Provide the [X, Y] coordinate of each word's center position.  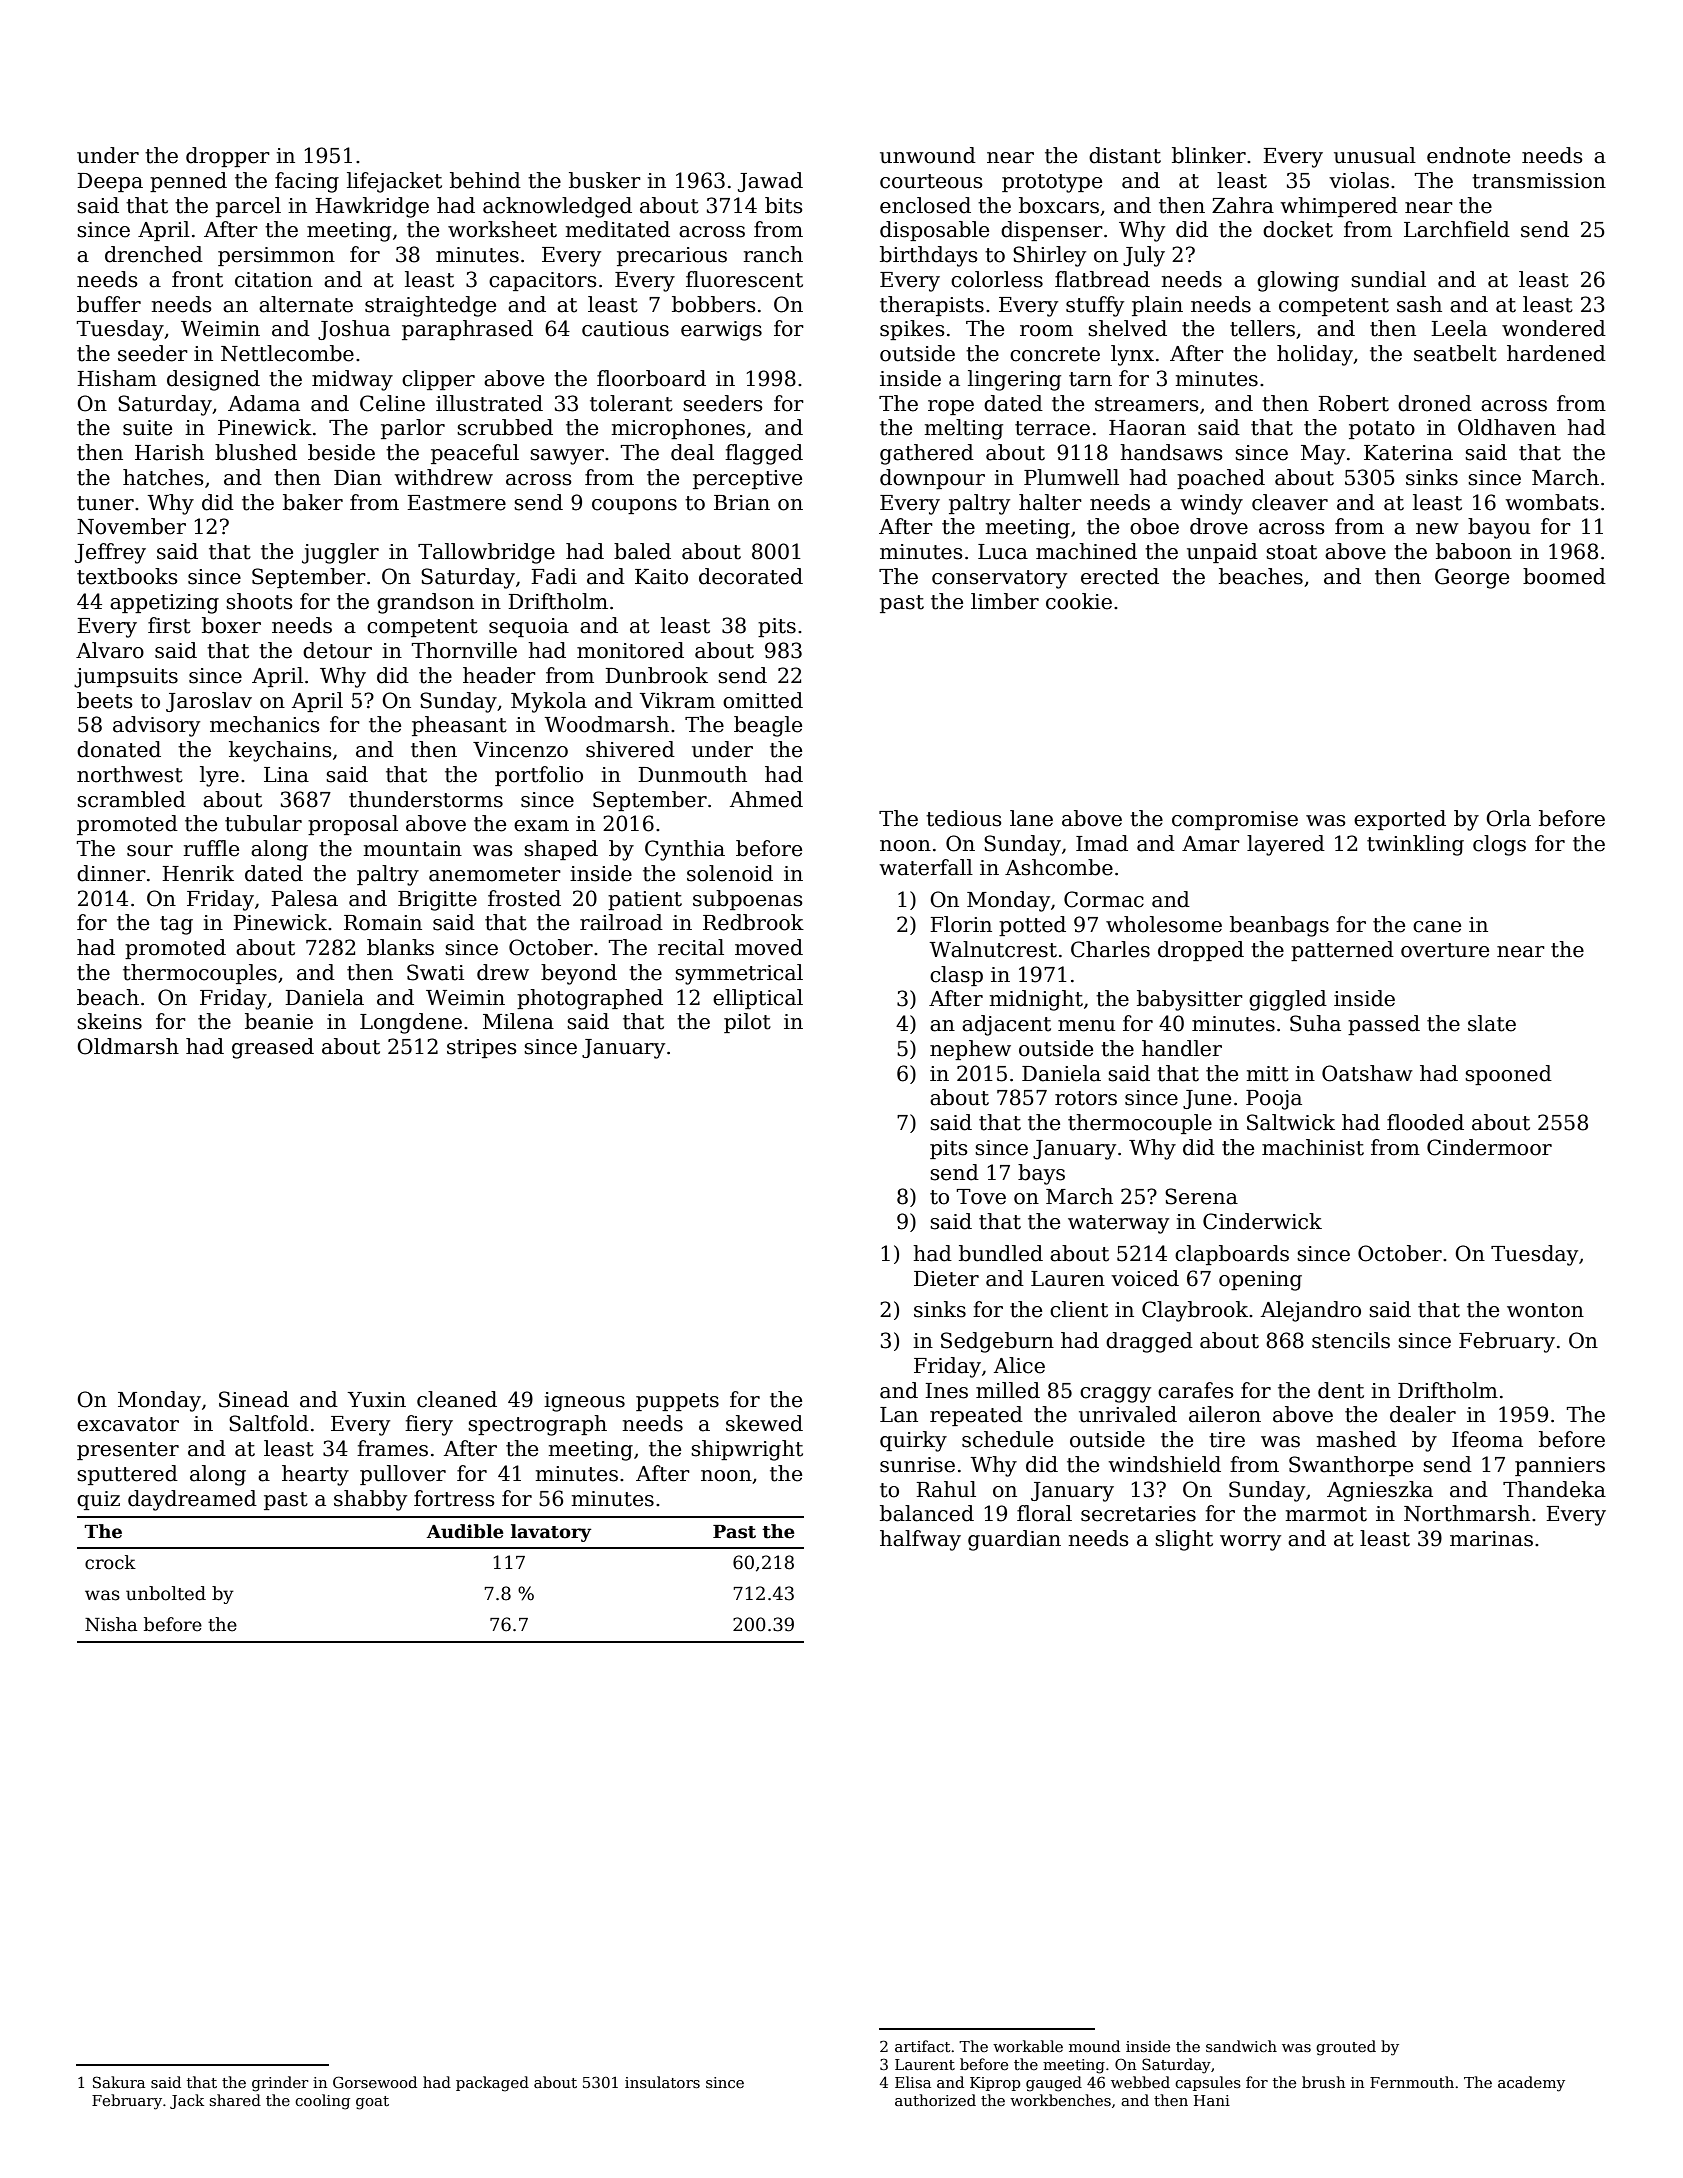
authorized [935, 2100]
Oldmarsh [128, 1046]
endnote [1468, 155]
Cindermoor [1489, 1147]
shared [235, 2100]
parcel [248, 207]
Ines [946, 1391]
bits [783, 205]
